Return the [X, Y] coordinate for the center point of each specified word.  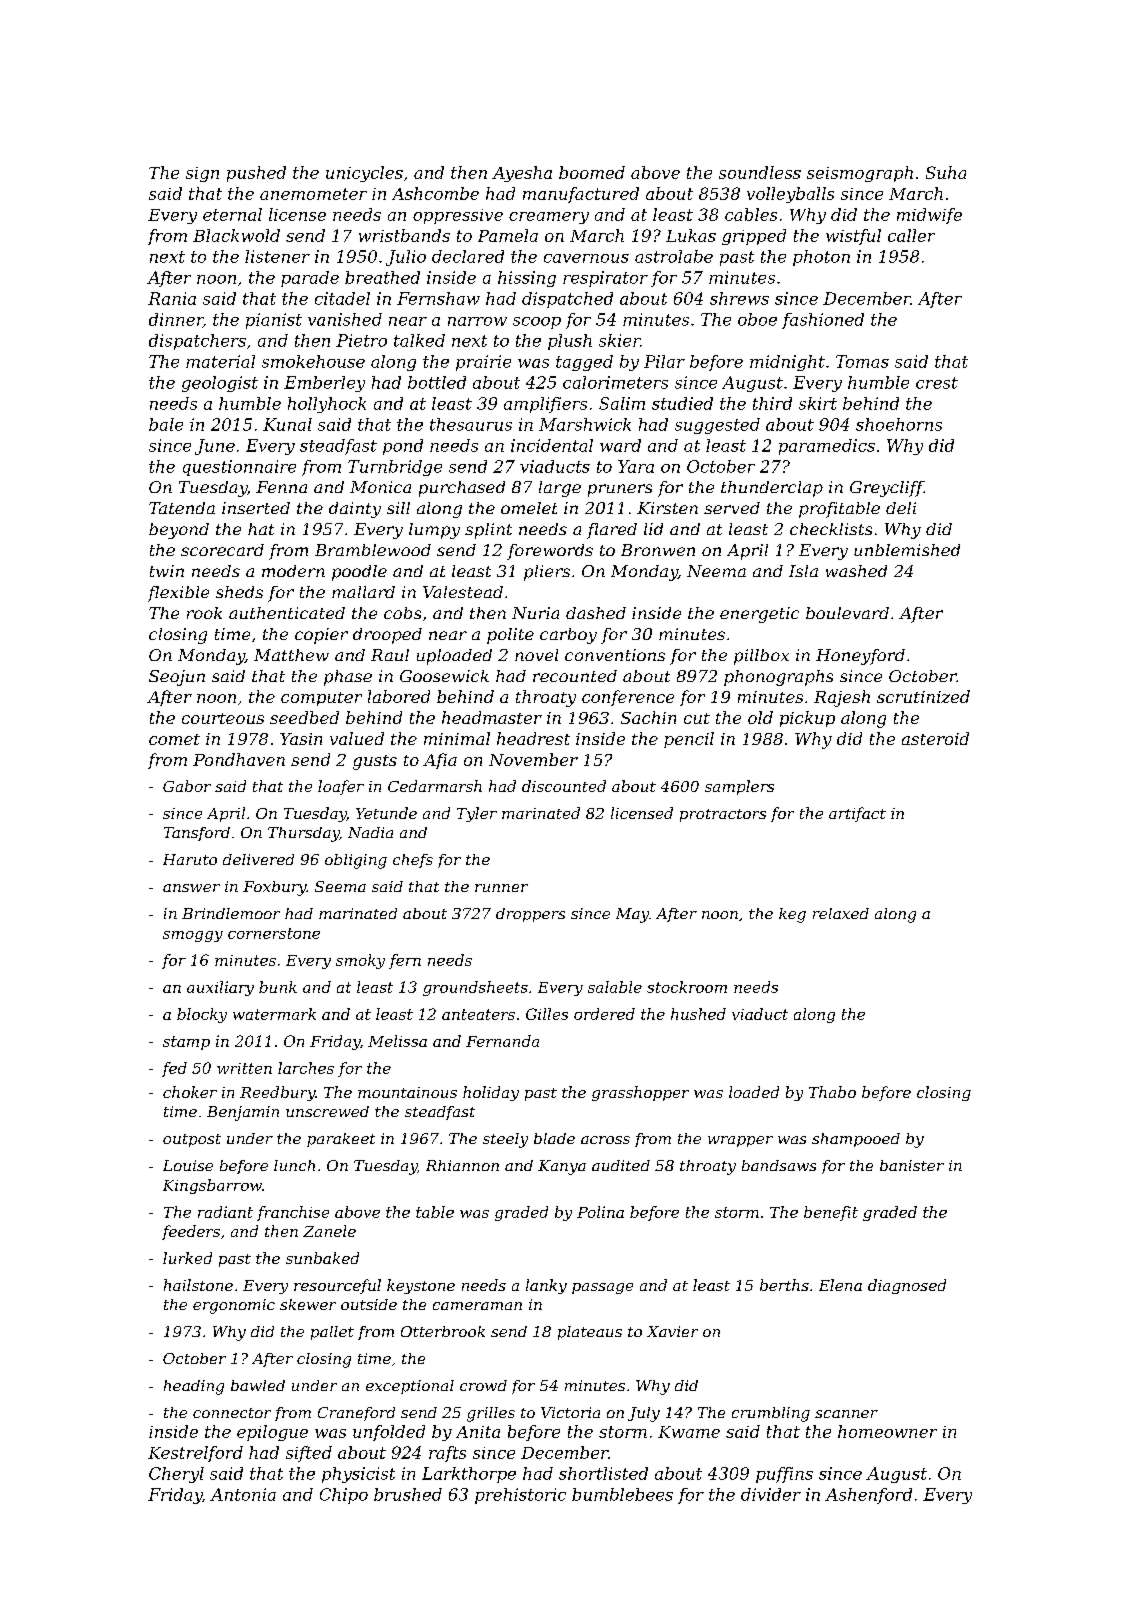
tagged [584, 363]
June [215, 447]
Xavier [672, 1331]
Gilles [547, 1014]
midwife [929, 216]
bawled [258, 1385]
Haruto [190, 859]
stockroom [687, 987]
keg [792, 915]
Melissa [397, 1041]
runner [501, 888]
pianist [274, 321]
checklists [831, 529]
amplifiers [545, 405]
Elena [840, 1285]
